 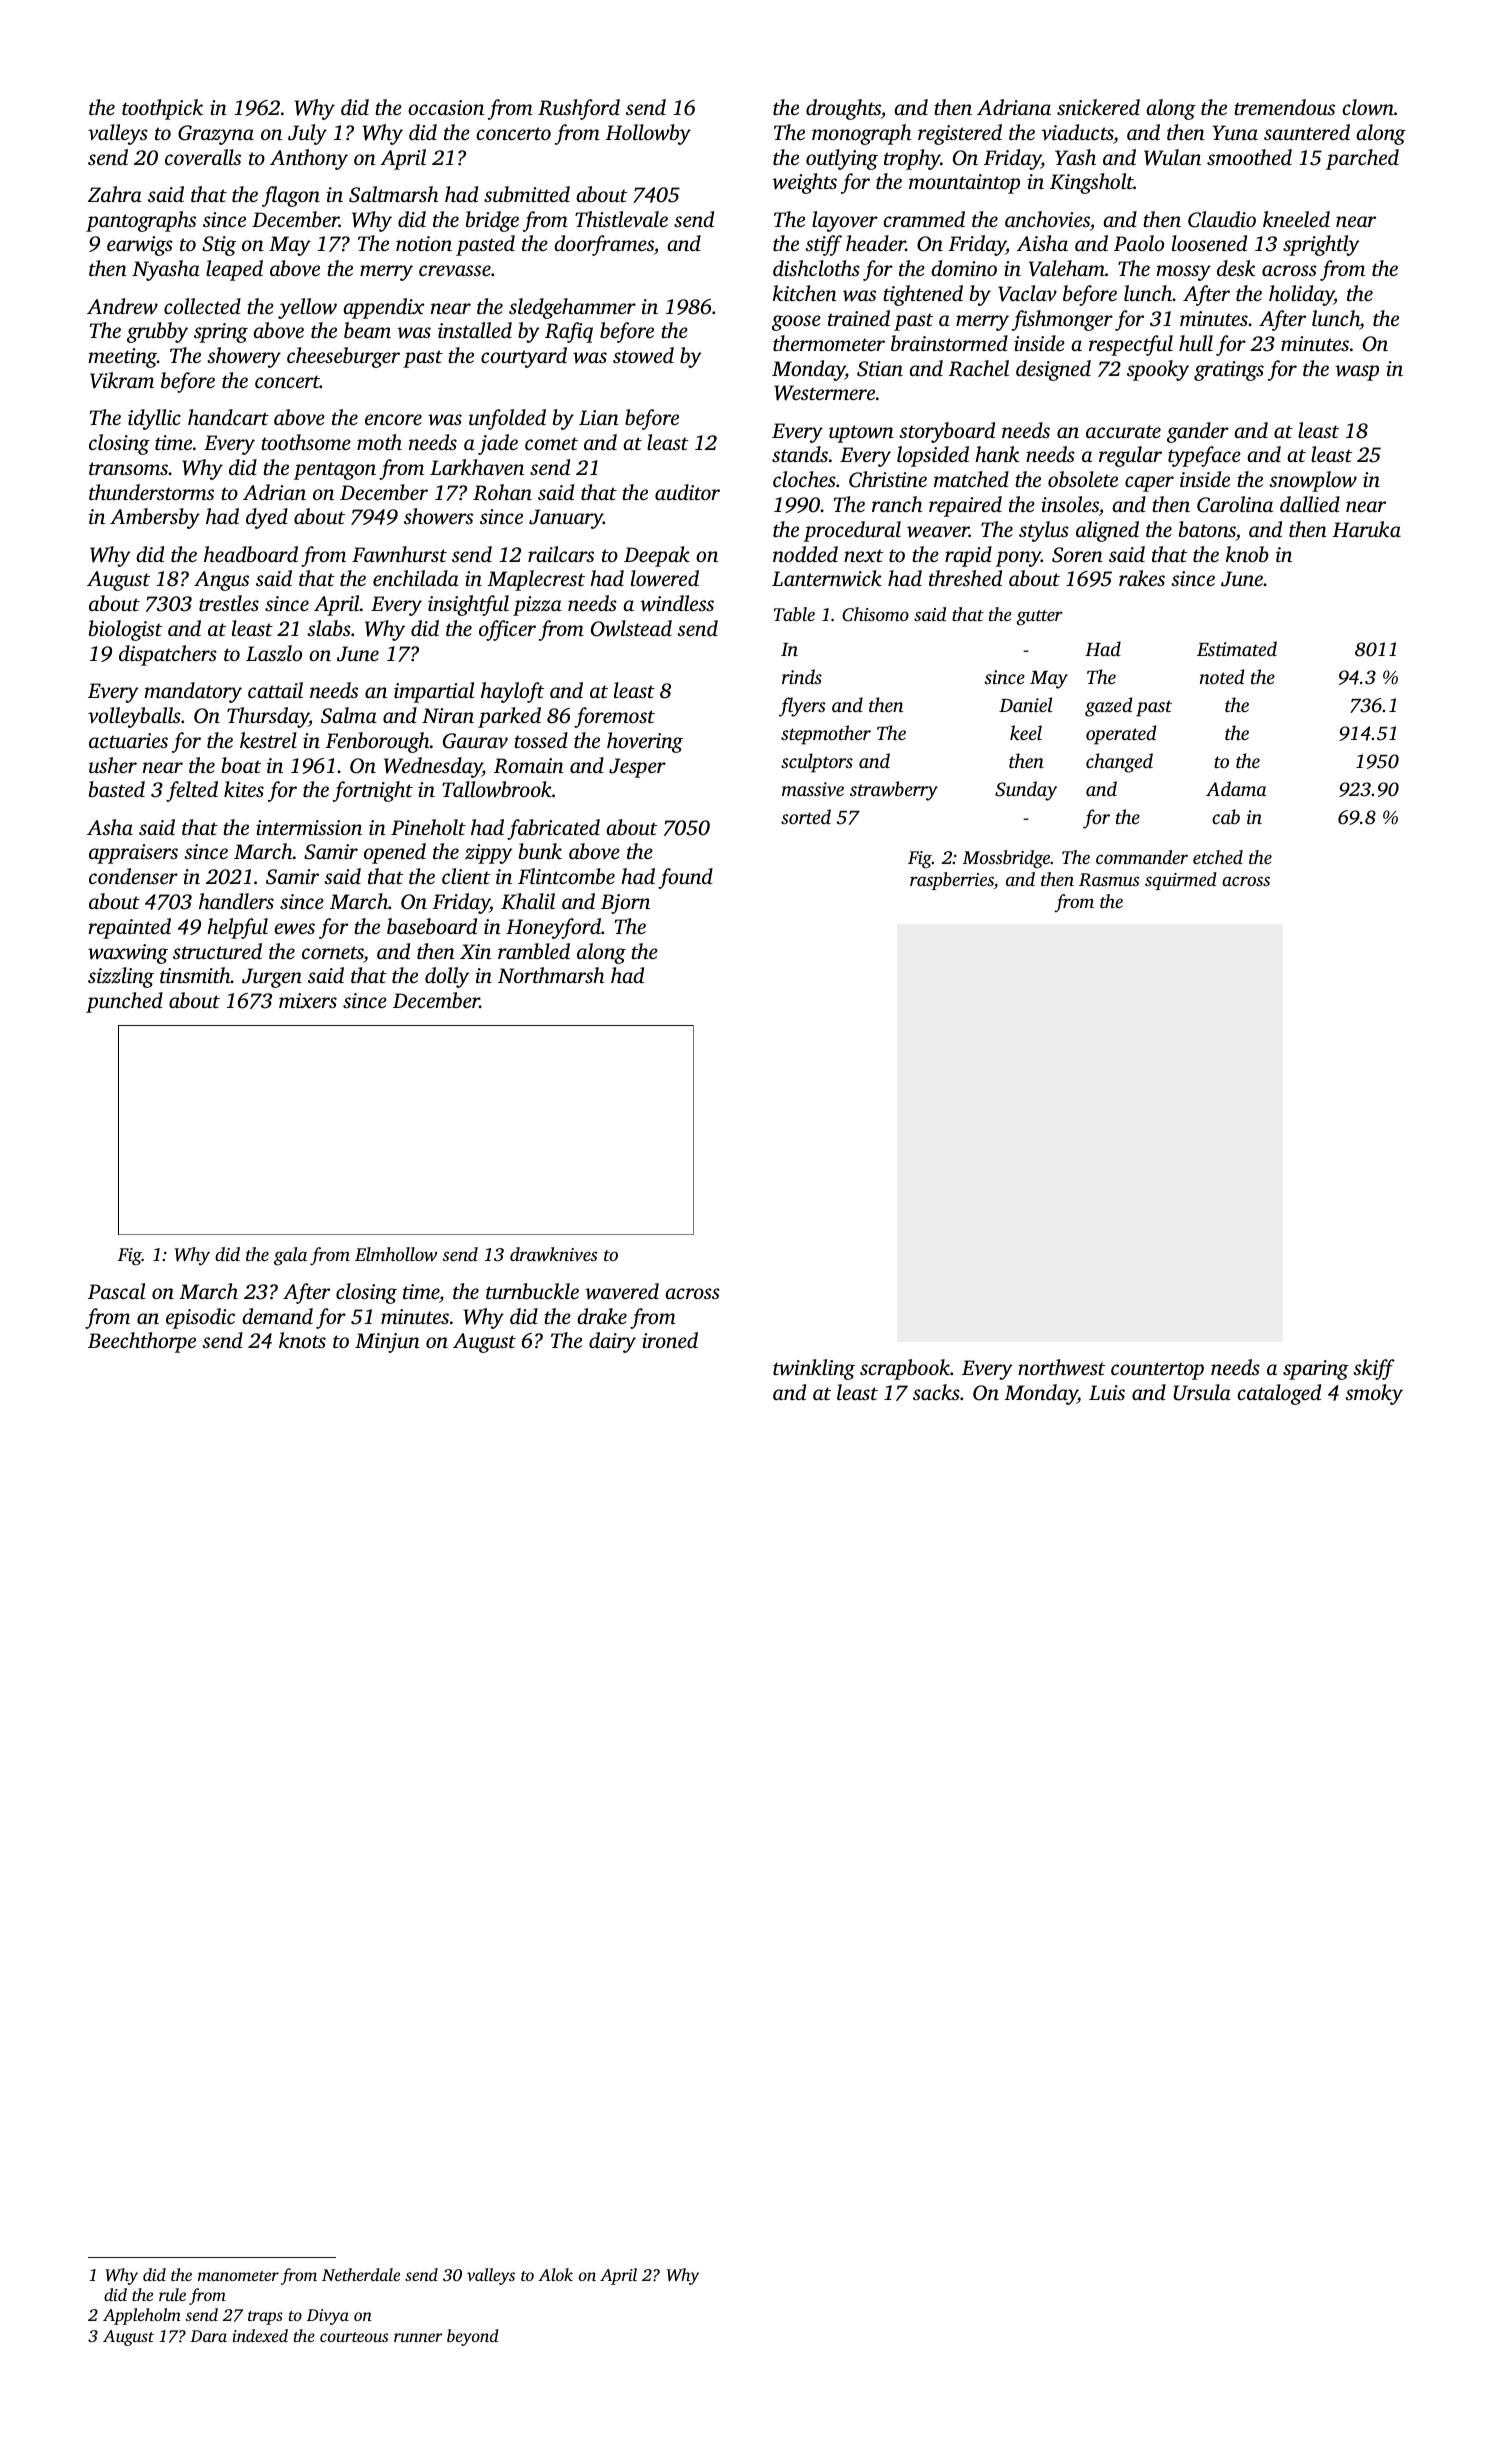 I want to click on countertop, so click(x=1157, y=1371).
